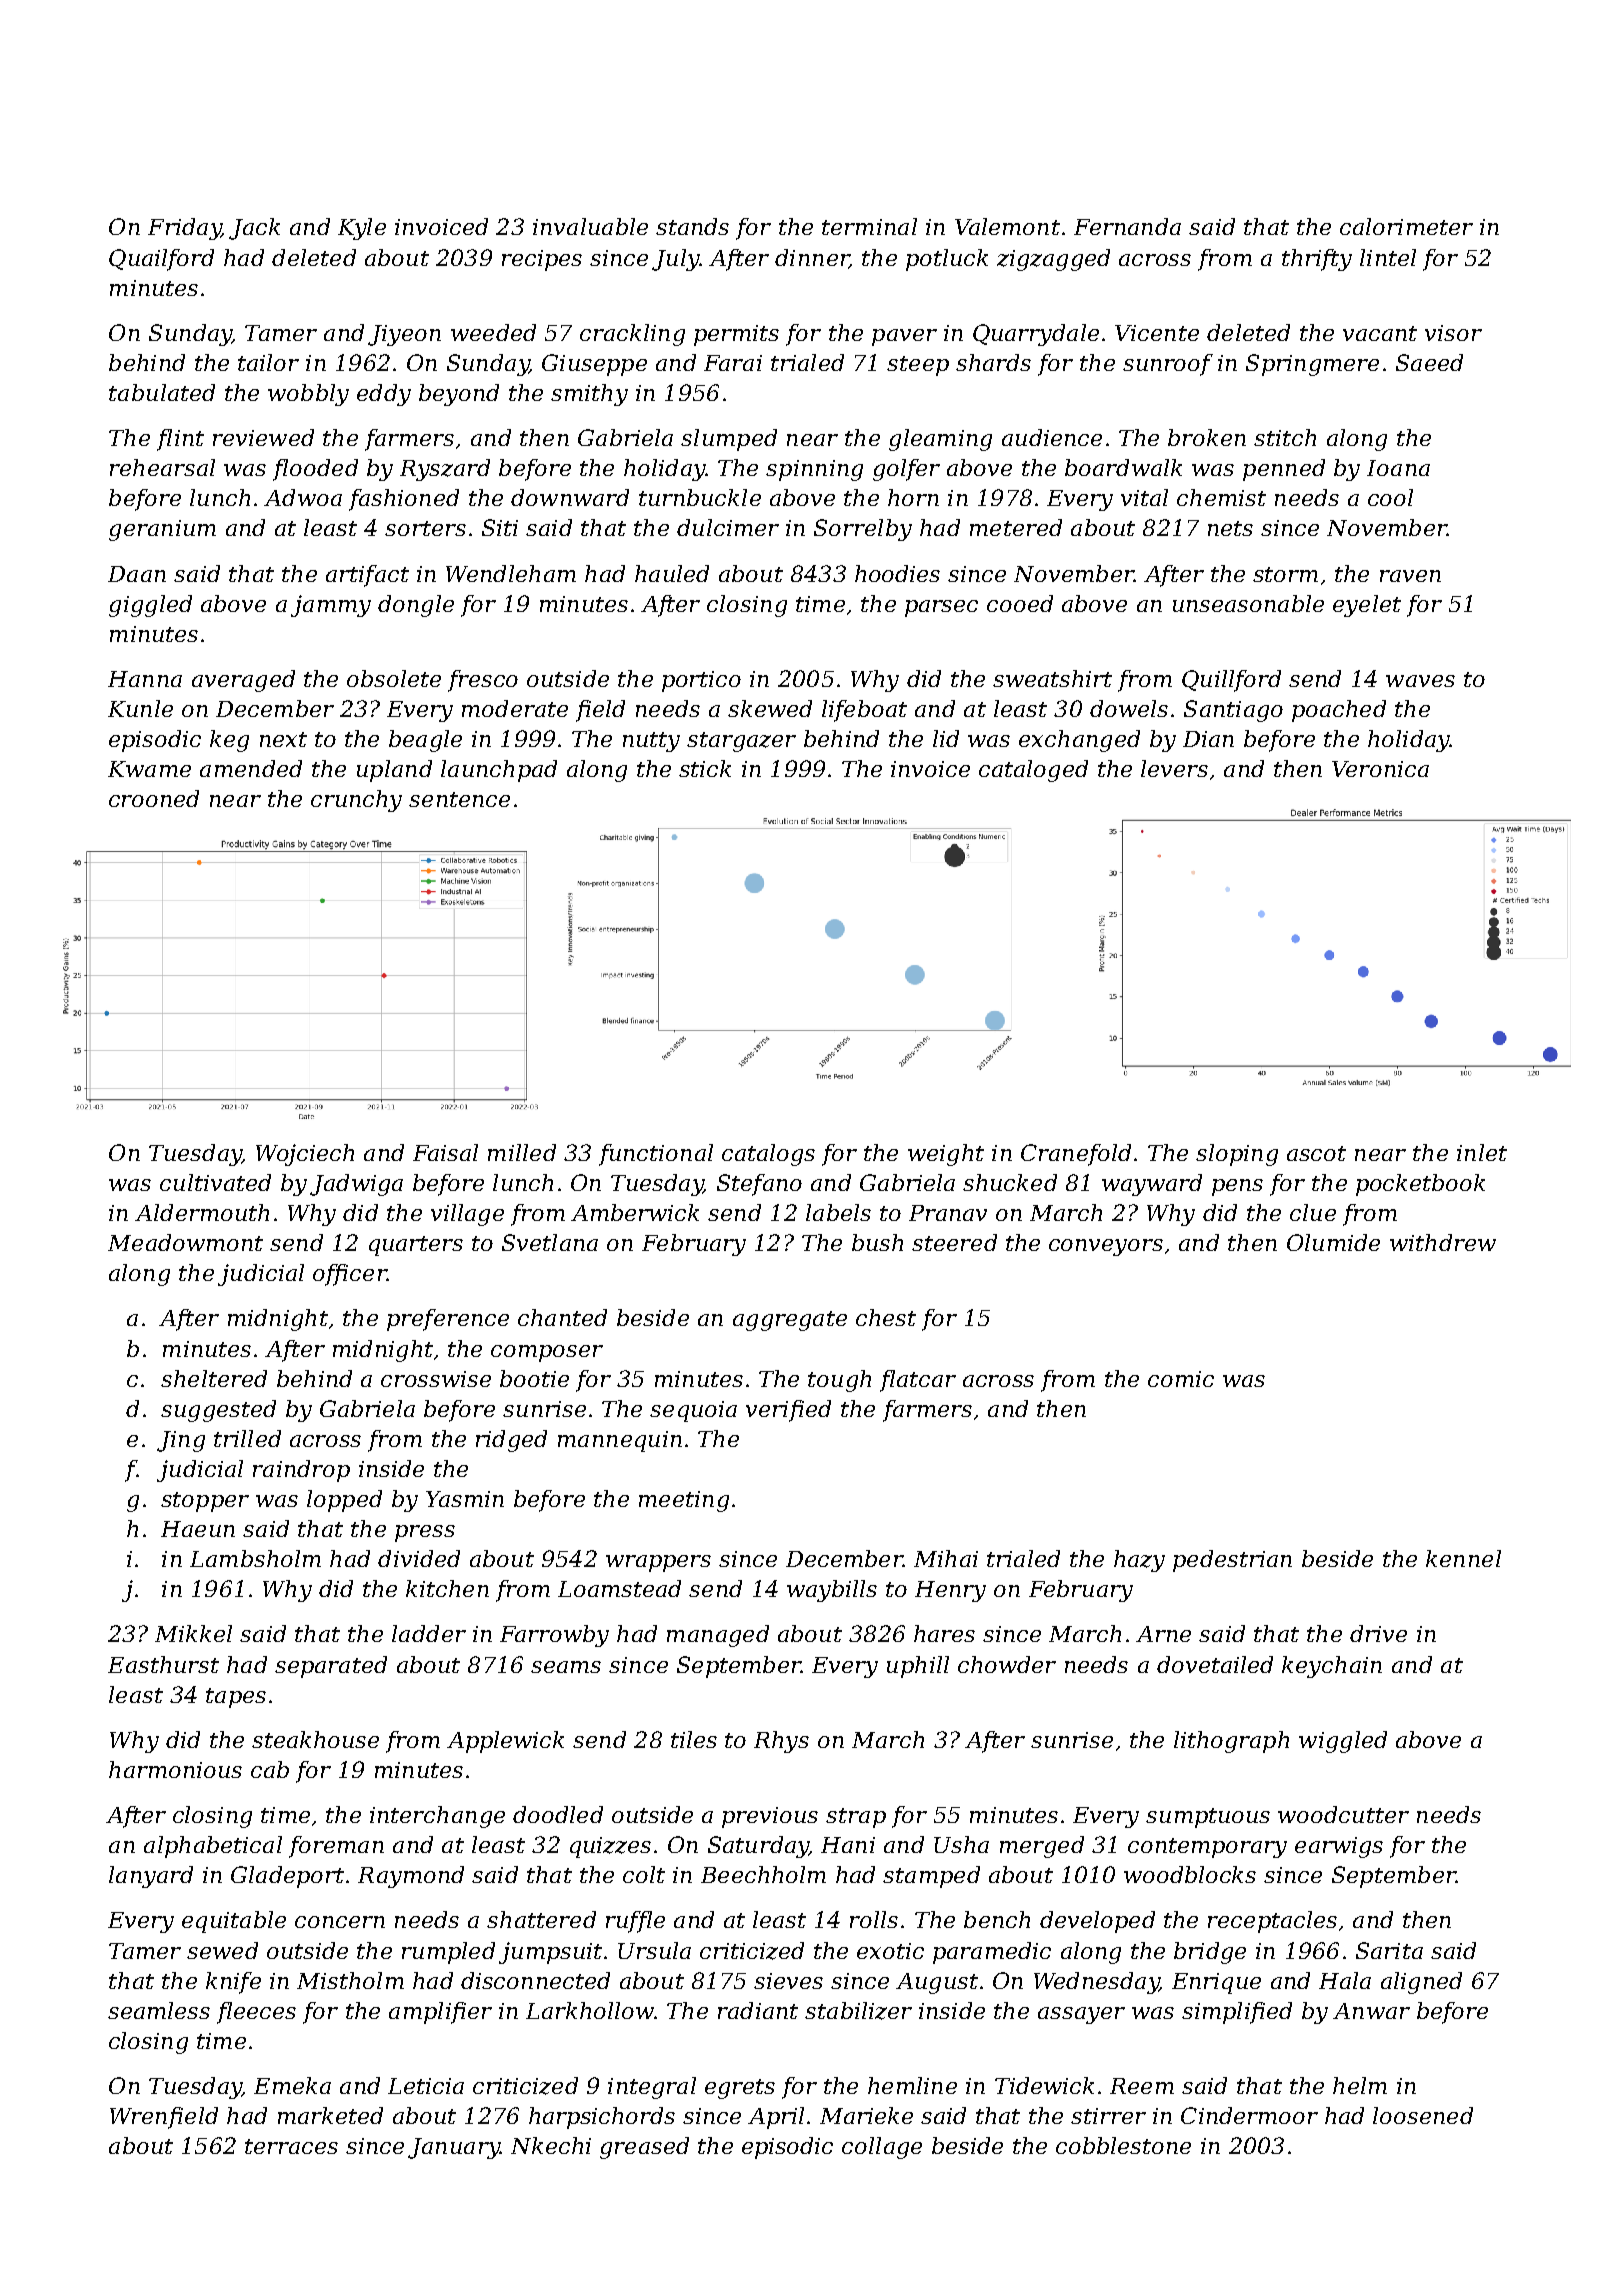 The height and width of the screenshot is (2292, 1620). I want to click on Aldermouth, so click(202, 1212).
